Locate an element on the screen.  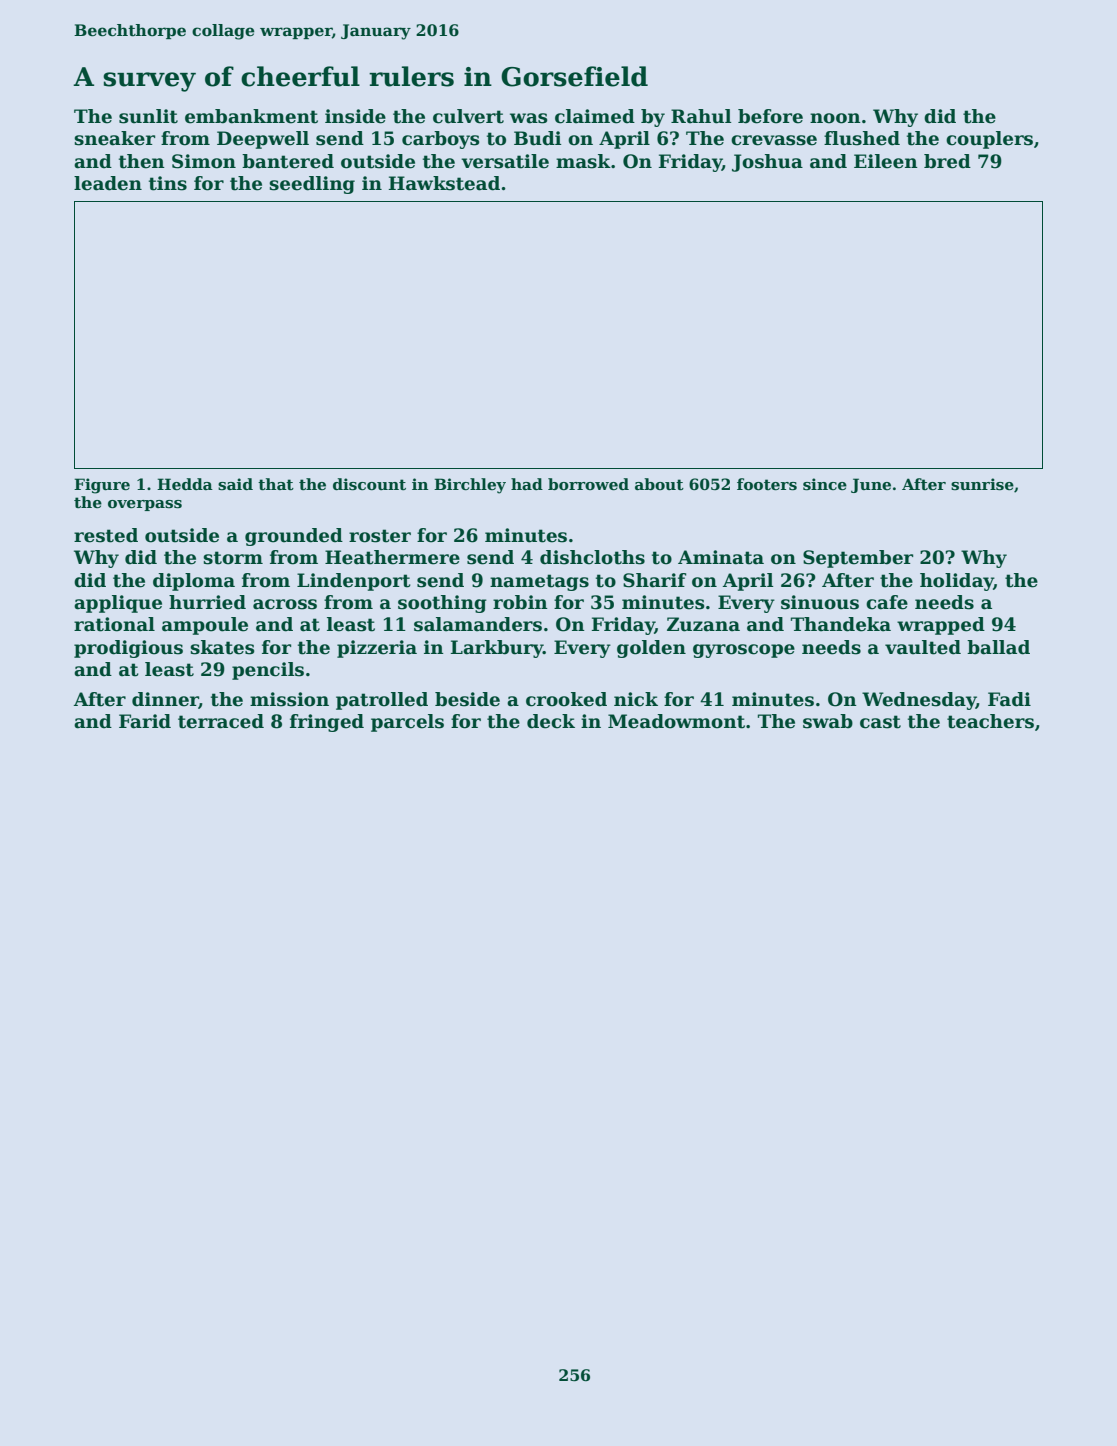
terraced is located at coordinates (221, 721).
